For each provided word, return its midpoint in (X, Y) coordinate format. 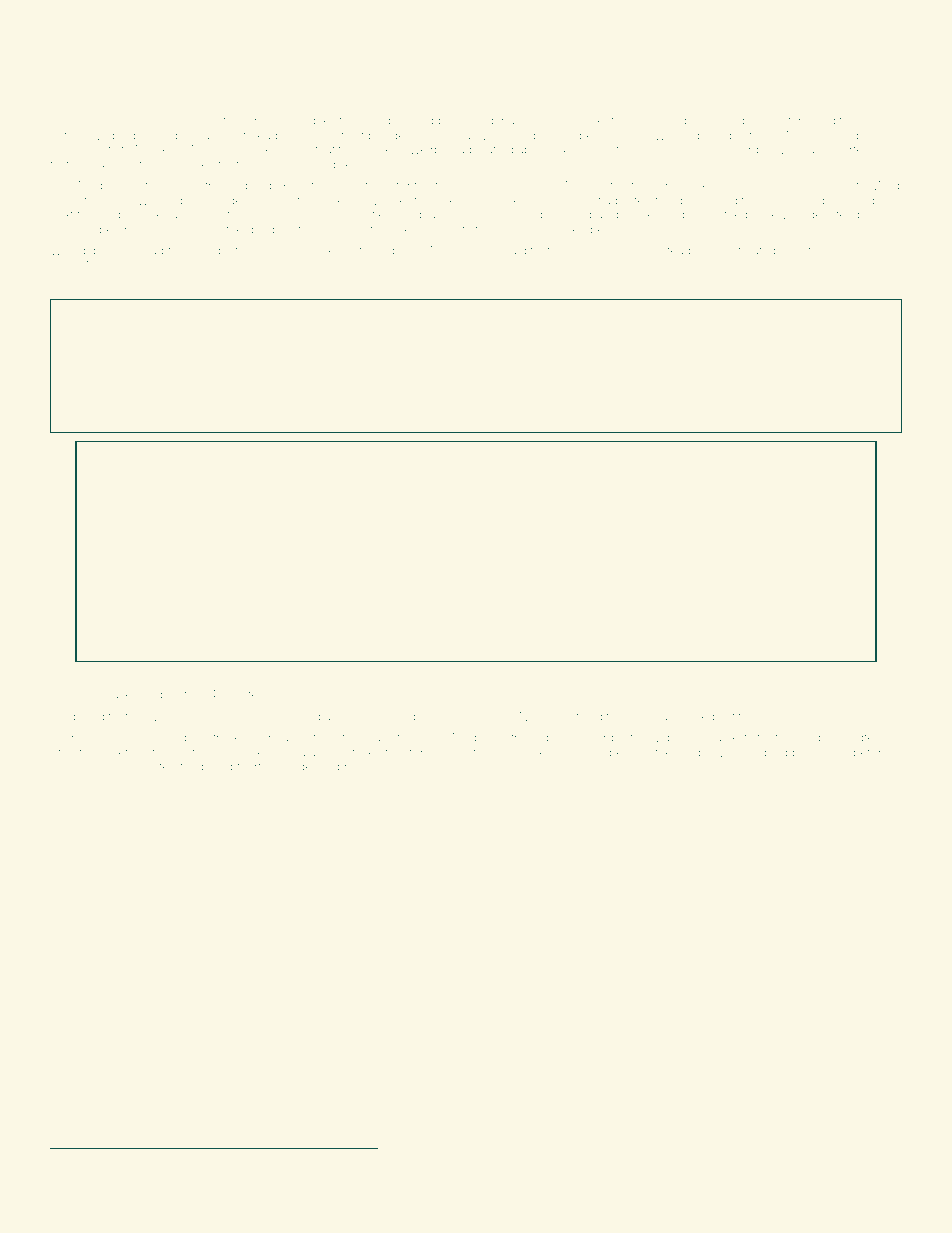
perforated (747, 251)
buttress (169, 285)
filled (516, 135)
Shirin (104, 766)
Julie (487, 250)
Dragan (829, 754)
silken (538, 752)
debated (831, 214)
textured (72, 164)
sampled (764, 753)
